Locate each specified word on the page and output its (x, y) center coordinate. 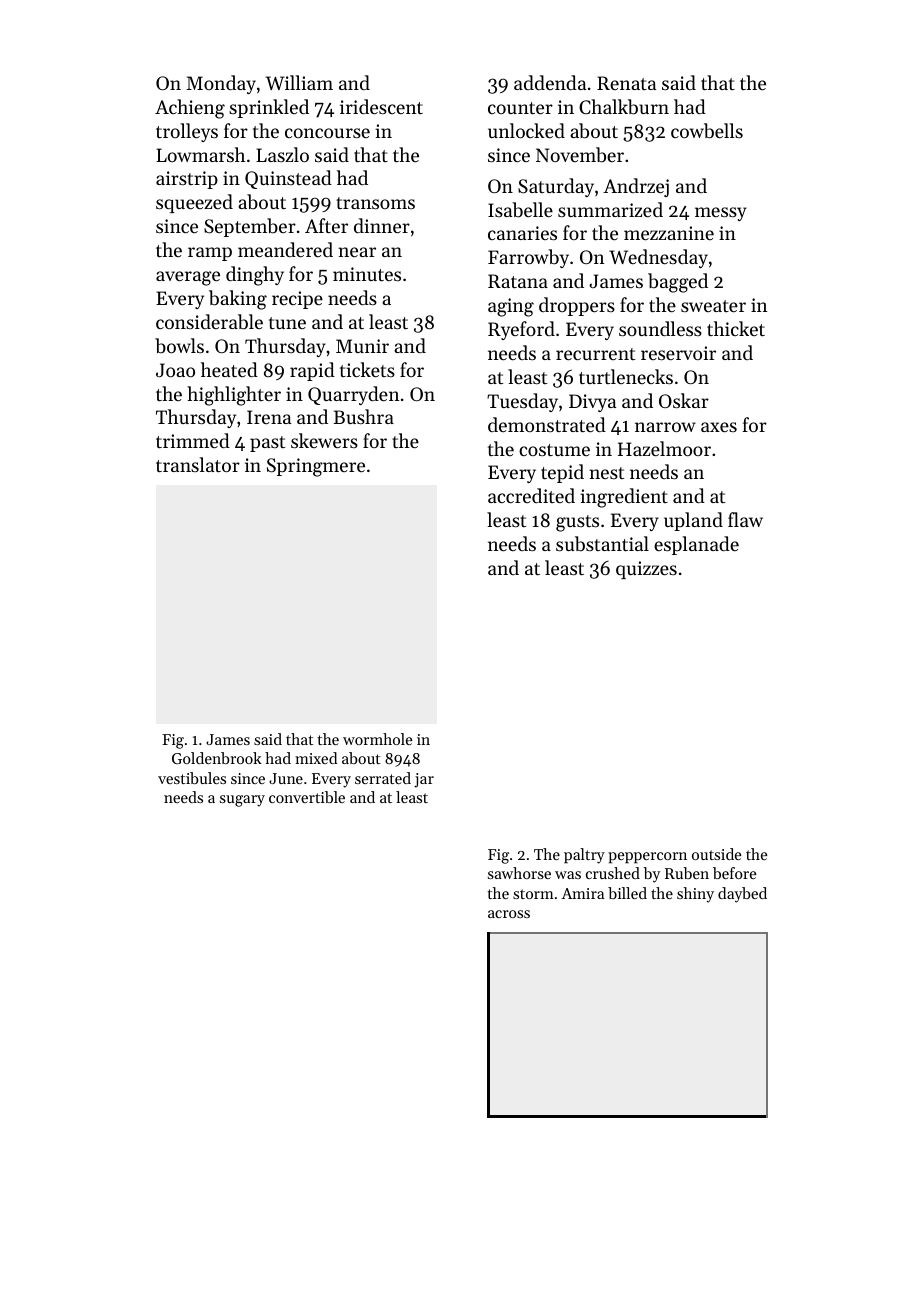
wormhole (377, 739)
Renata (626, 83)
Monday (221, 84)
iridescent (381, 106)
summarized (610, 209)
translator (198, 464)
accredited (531, 495)
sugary (242, 801)
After (326, 225)
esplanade (696, 545)
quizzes (646, 570)
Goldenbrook (217, 758)
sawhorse (519, 873)
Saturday (556, 187)
